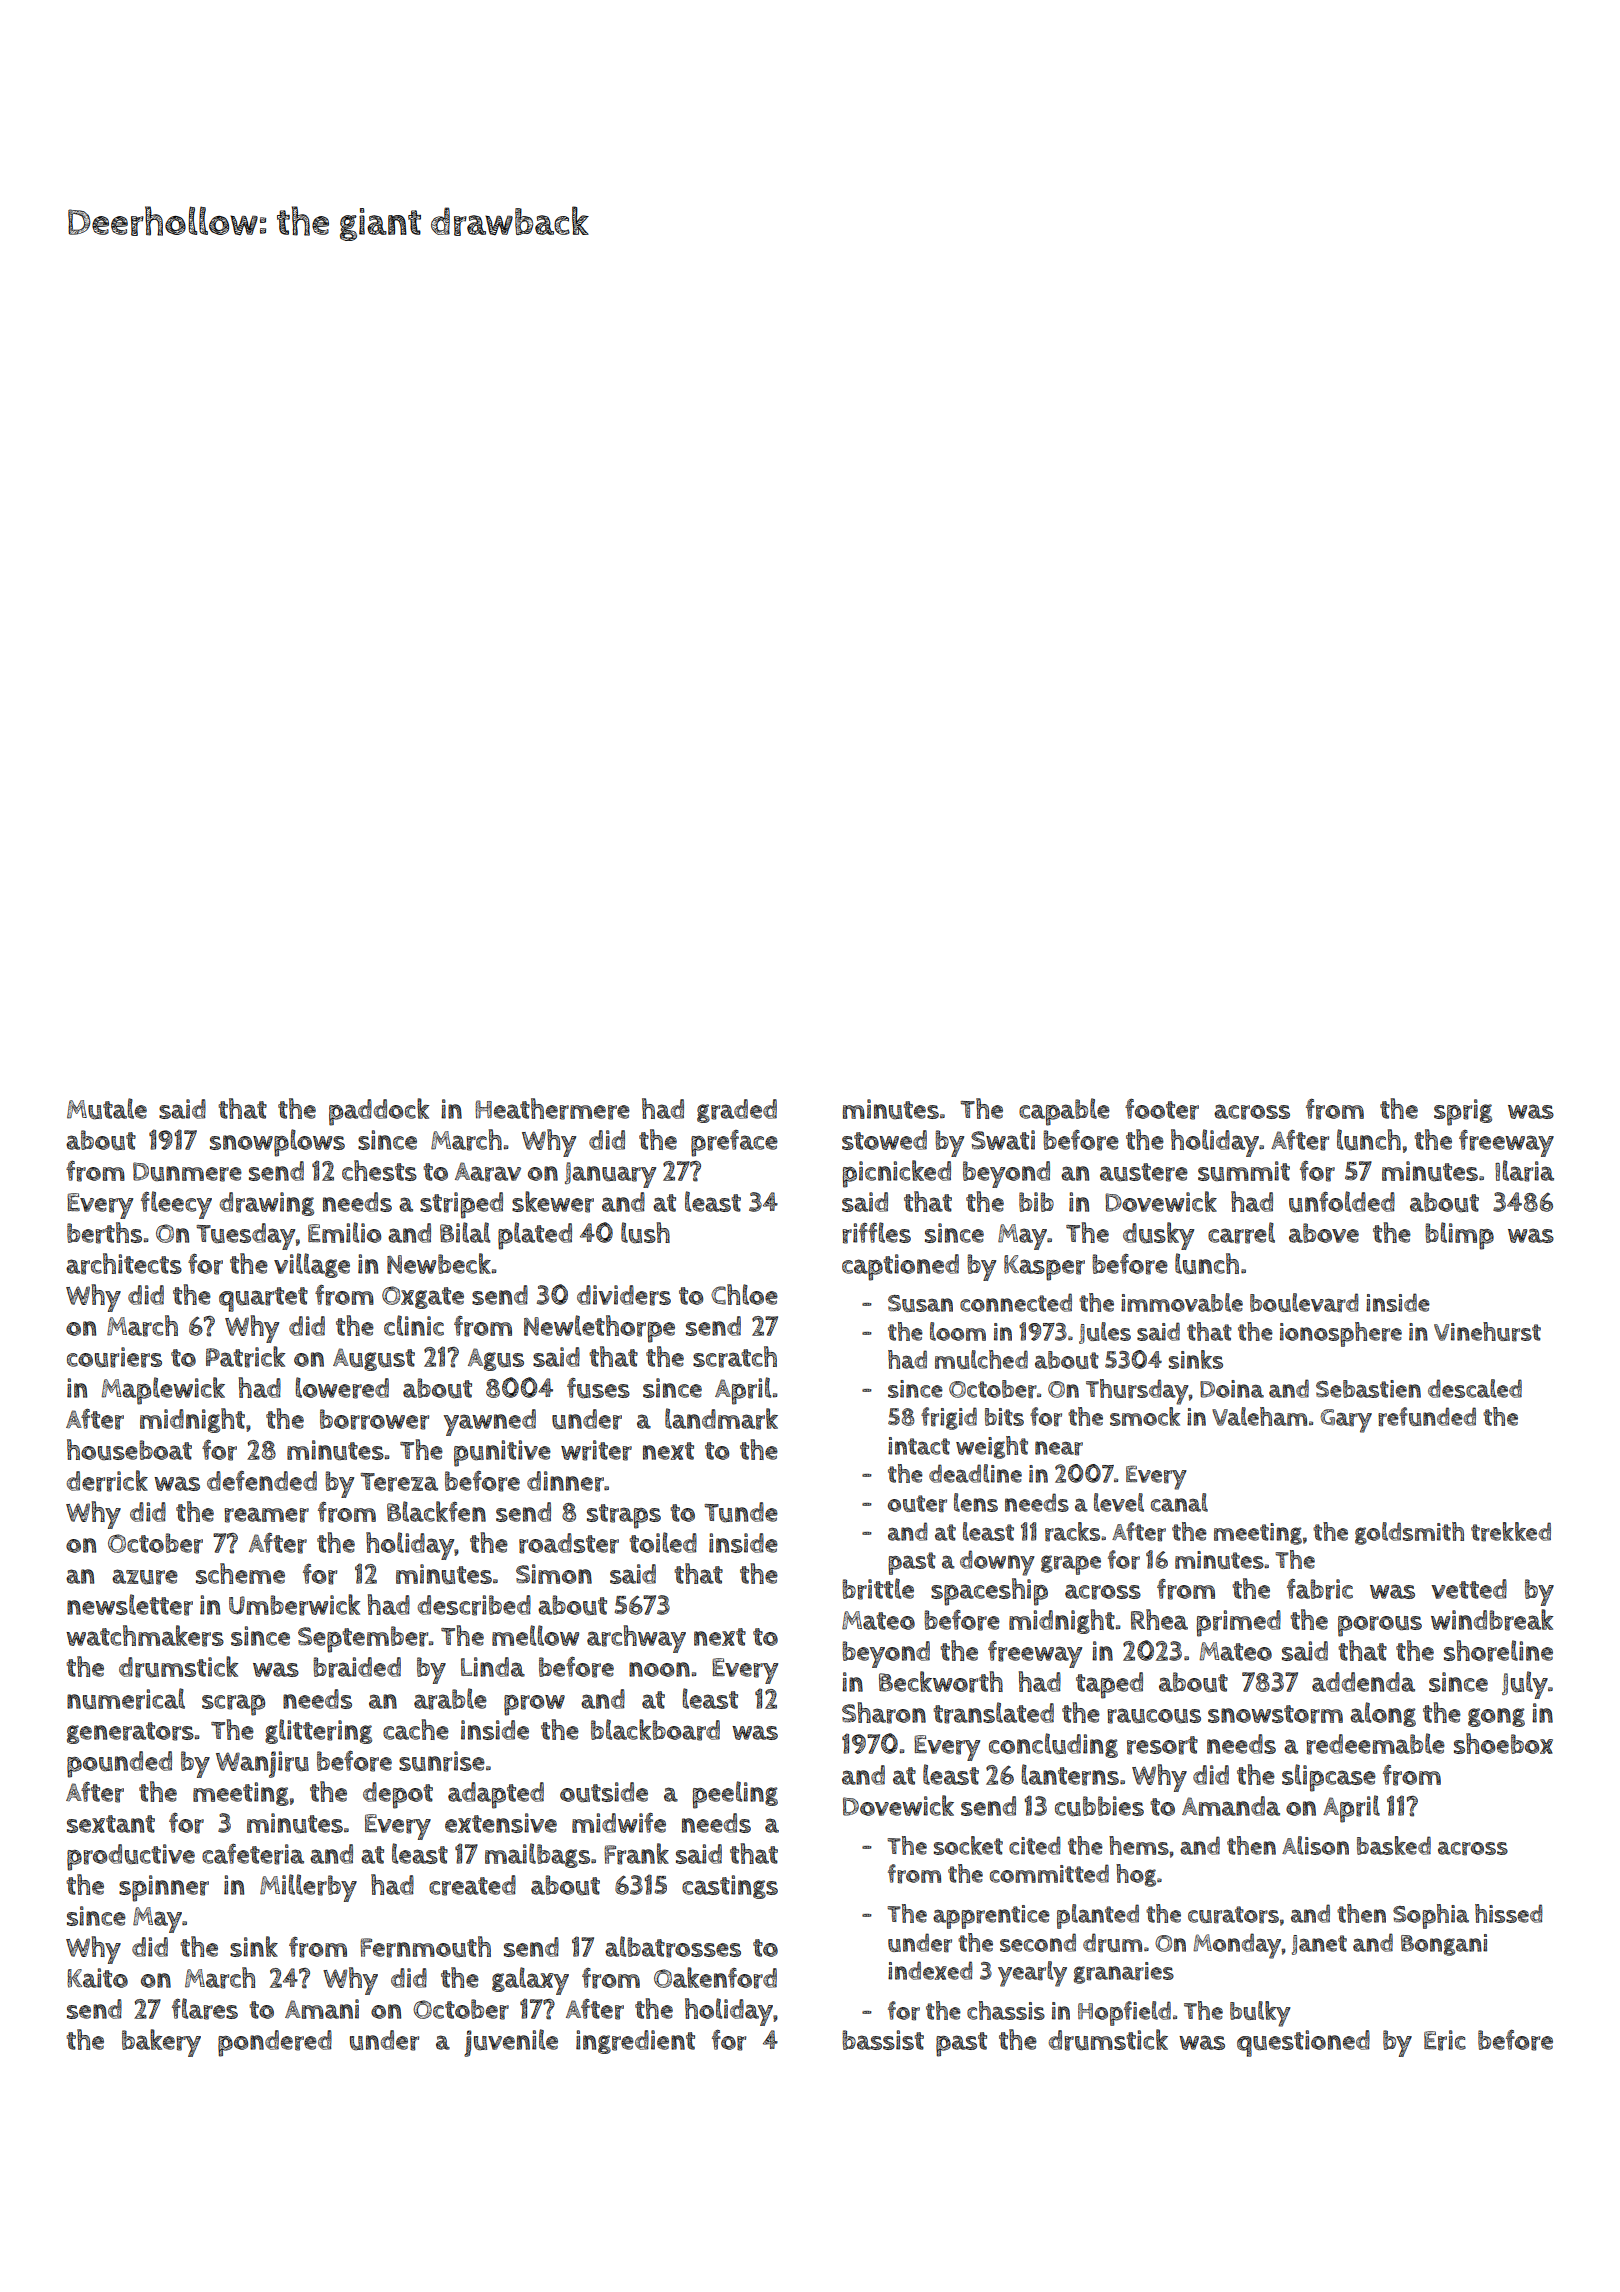 Image resolution: width=1620 pixels, height=2292 pixels. Describe the element at coordinates (1139, 1845) in the screenshot. I see `hems` at that location.
